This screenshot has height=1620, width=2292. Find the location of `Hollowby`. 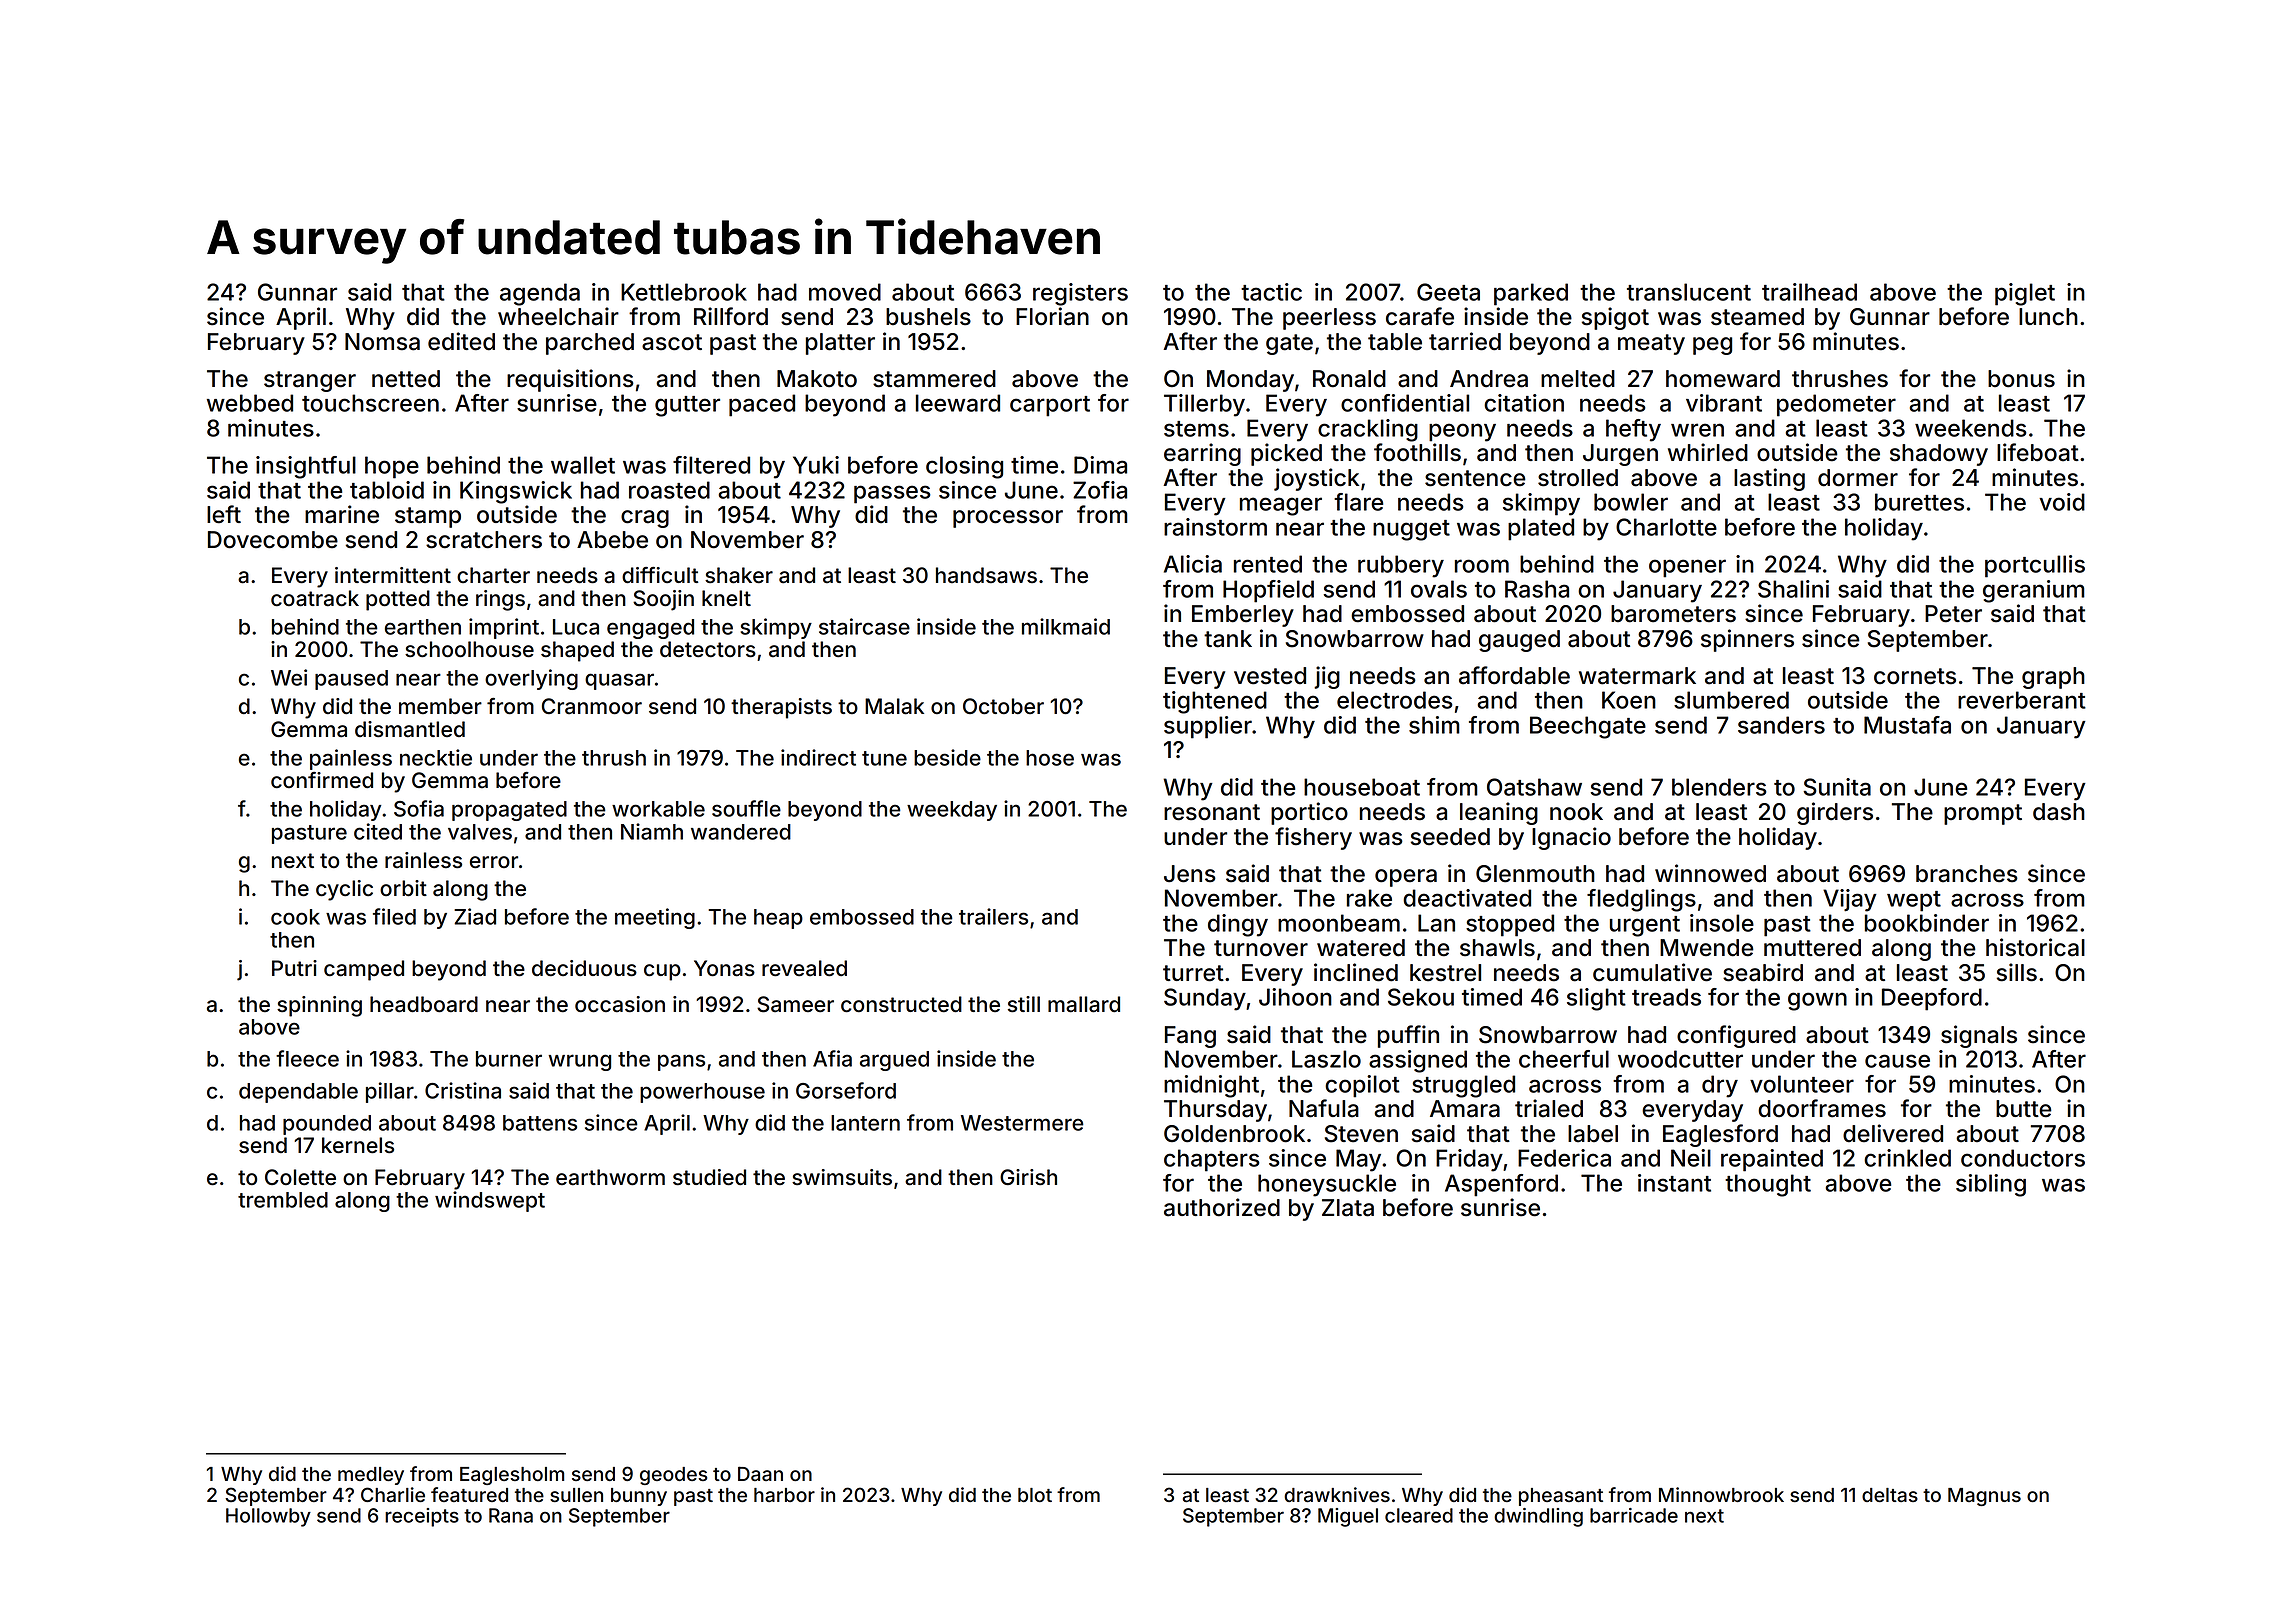

Hollowby is located at coordinates (268, 1517).
